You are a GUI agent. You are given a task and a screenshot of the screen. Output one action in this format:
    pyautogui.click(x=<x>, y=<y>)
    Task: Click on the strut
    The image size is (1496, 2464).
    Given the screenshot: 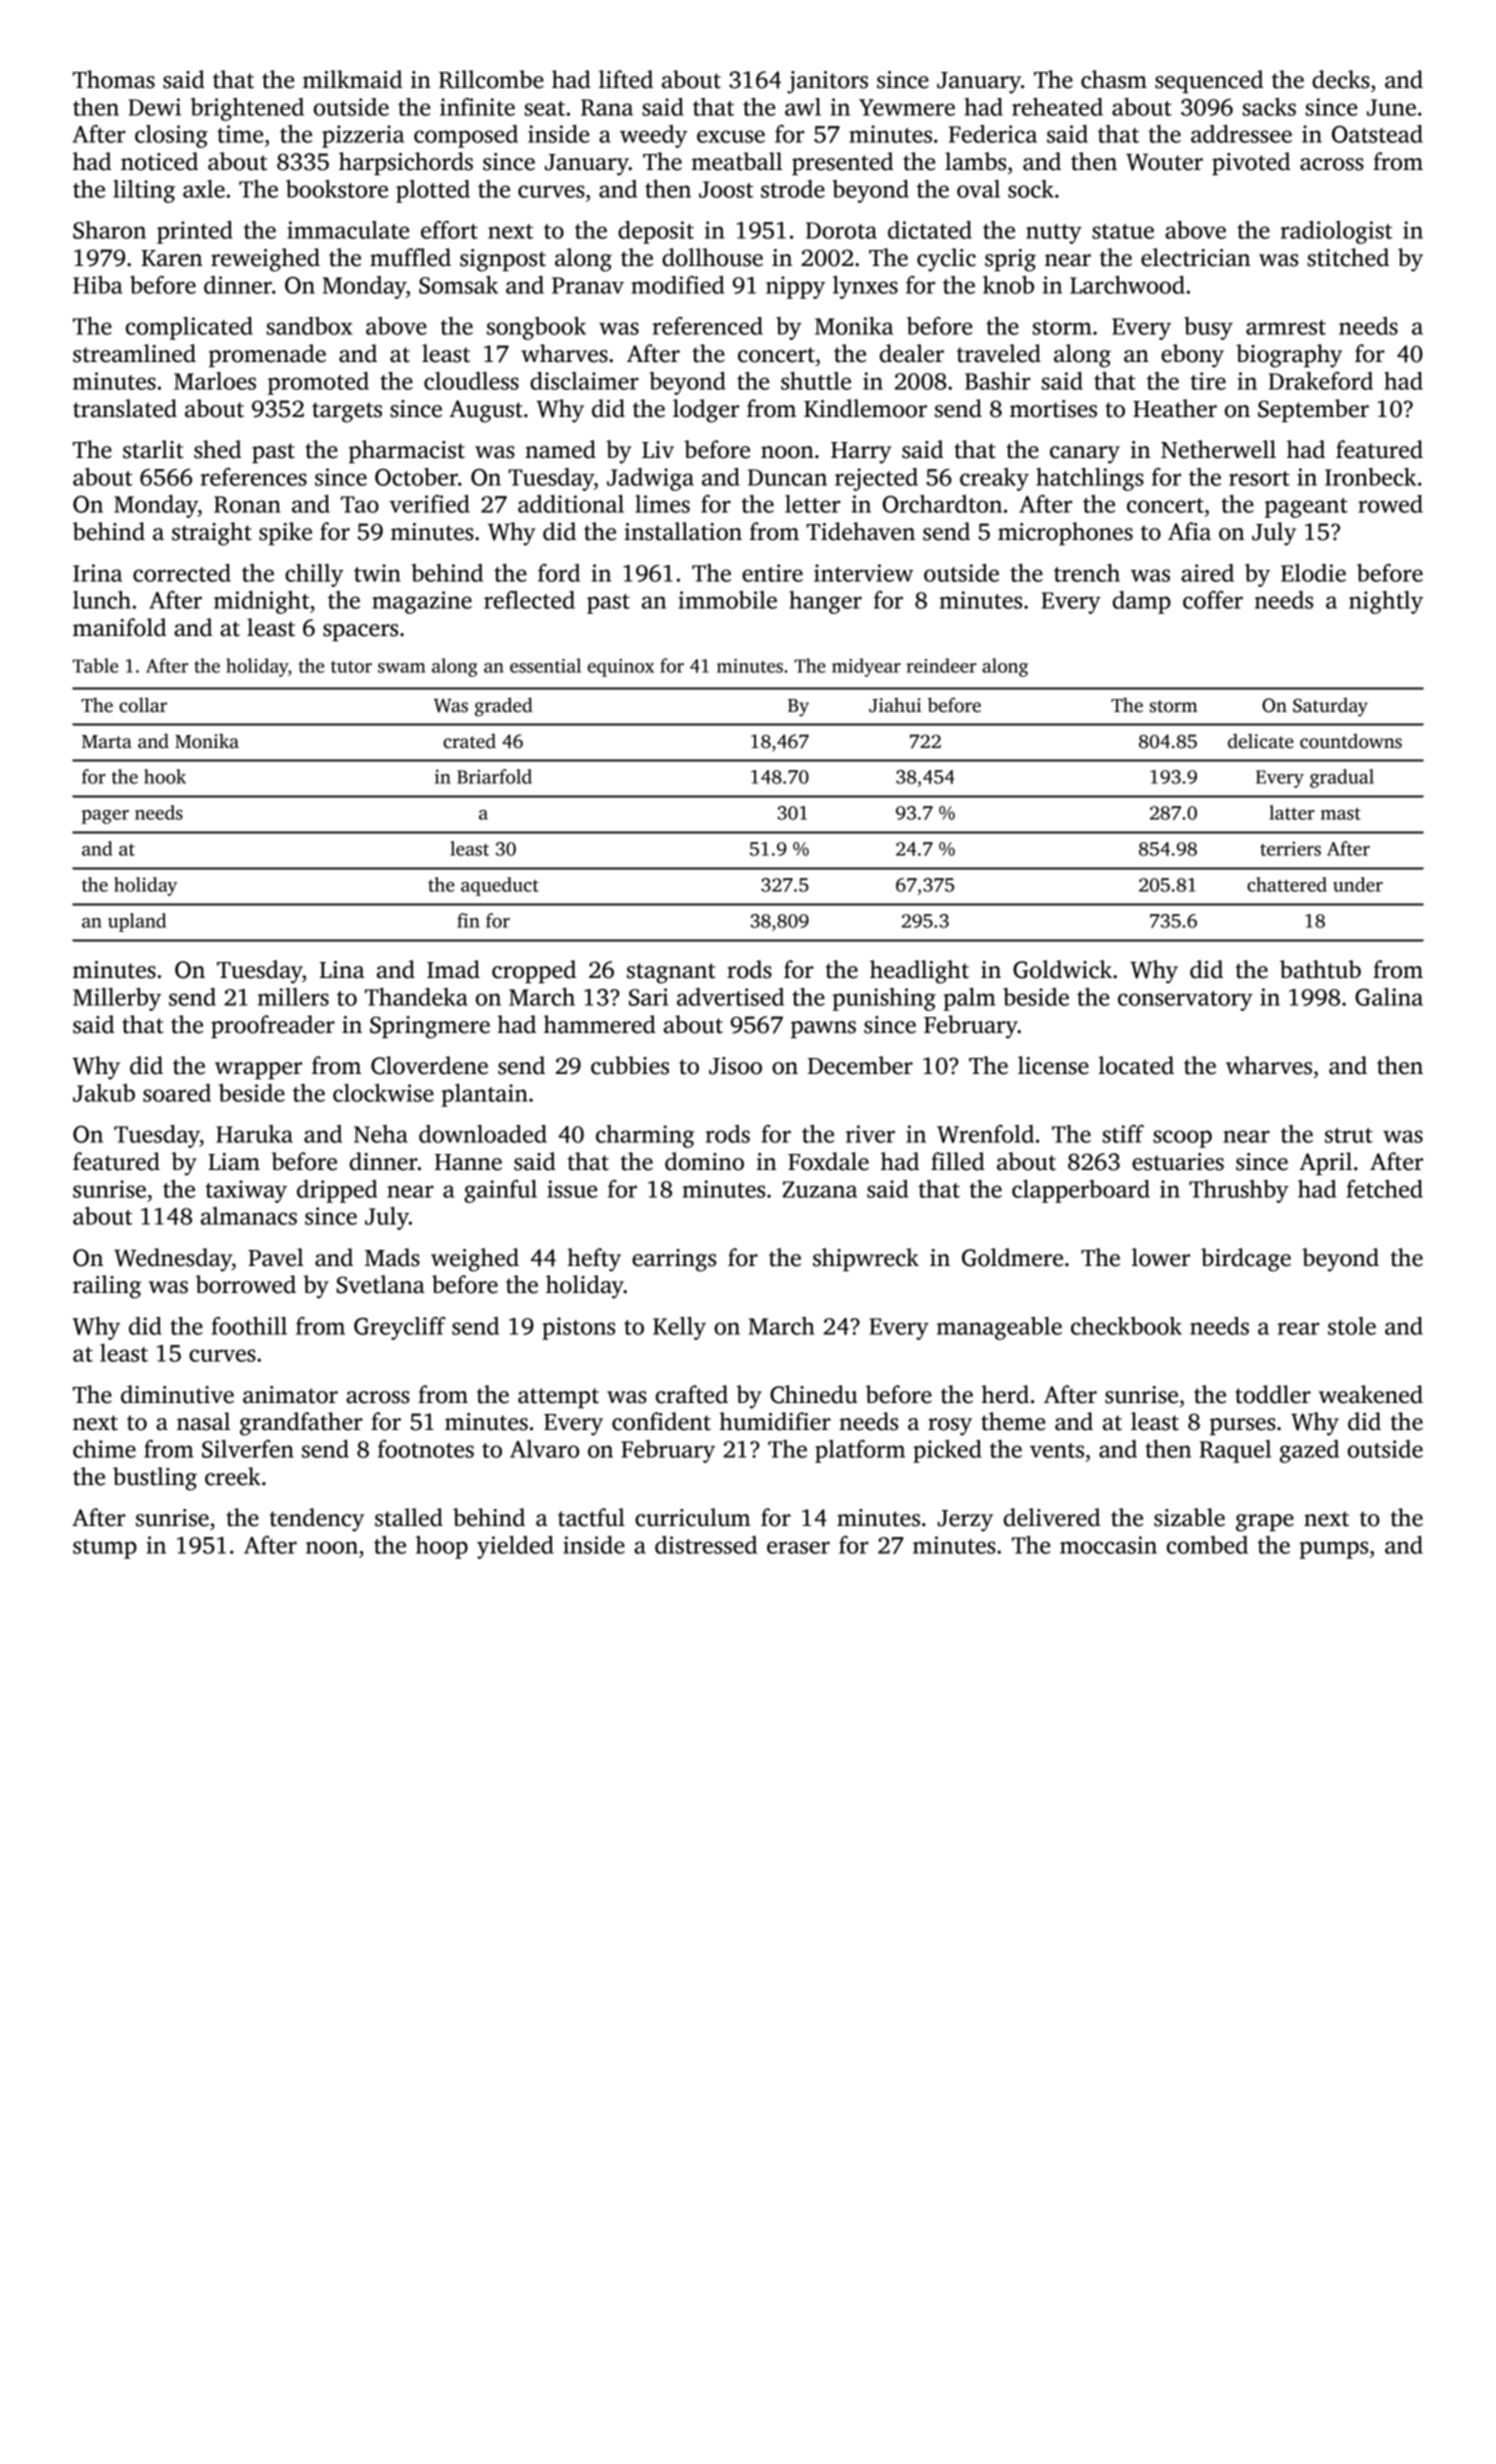 What is the action you would take?
    pyautogui.click(x=1349, y=1135)
